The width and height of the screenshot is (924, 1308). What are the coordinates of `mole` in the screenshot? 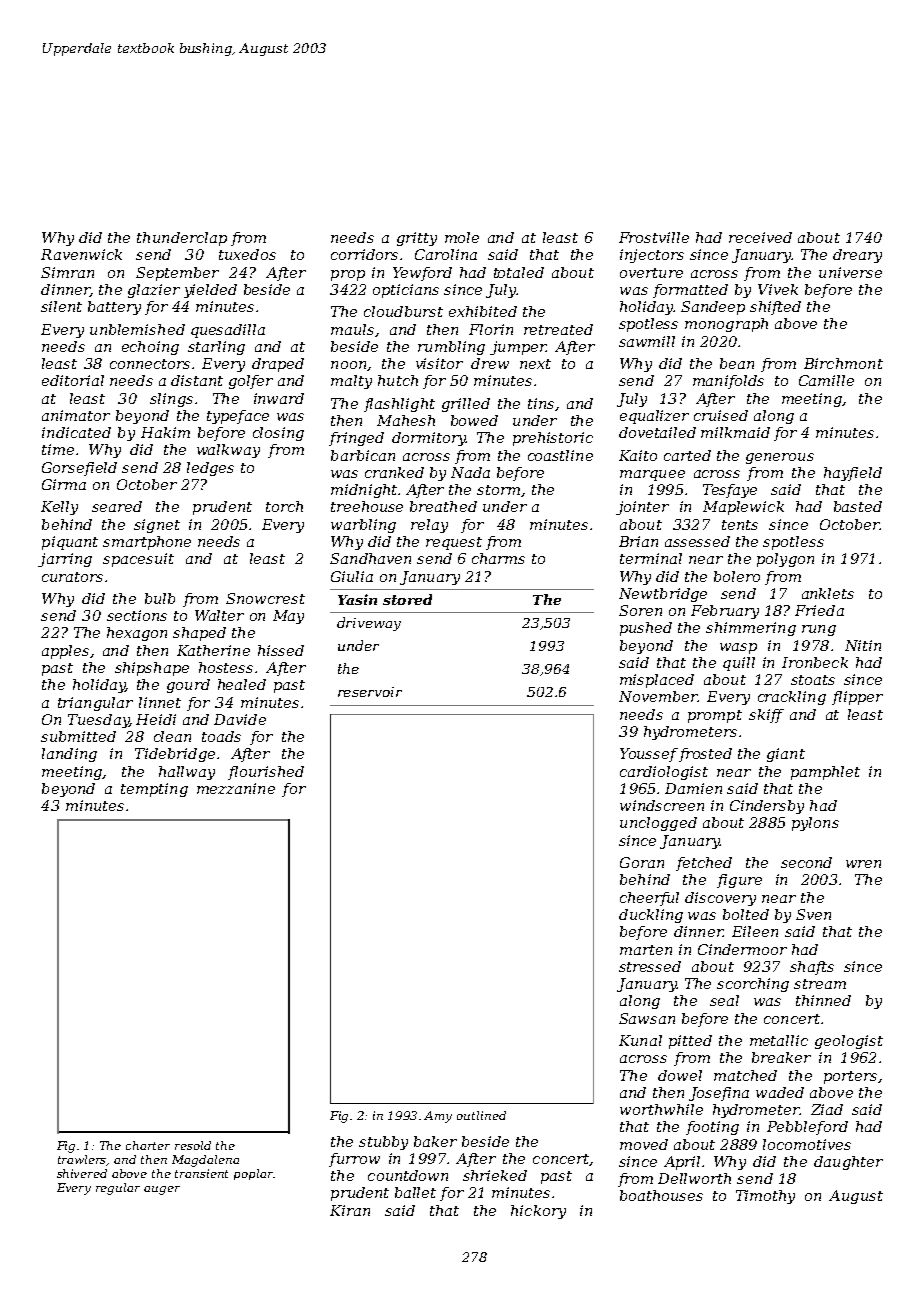 It's located at (462, 237).
